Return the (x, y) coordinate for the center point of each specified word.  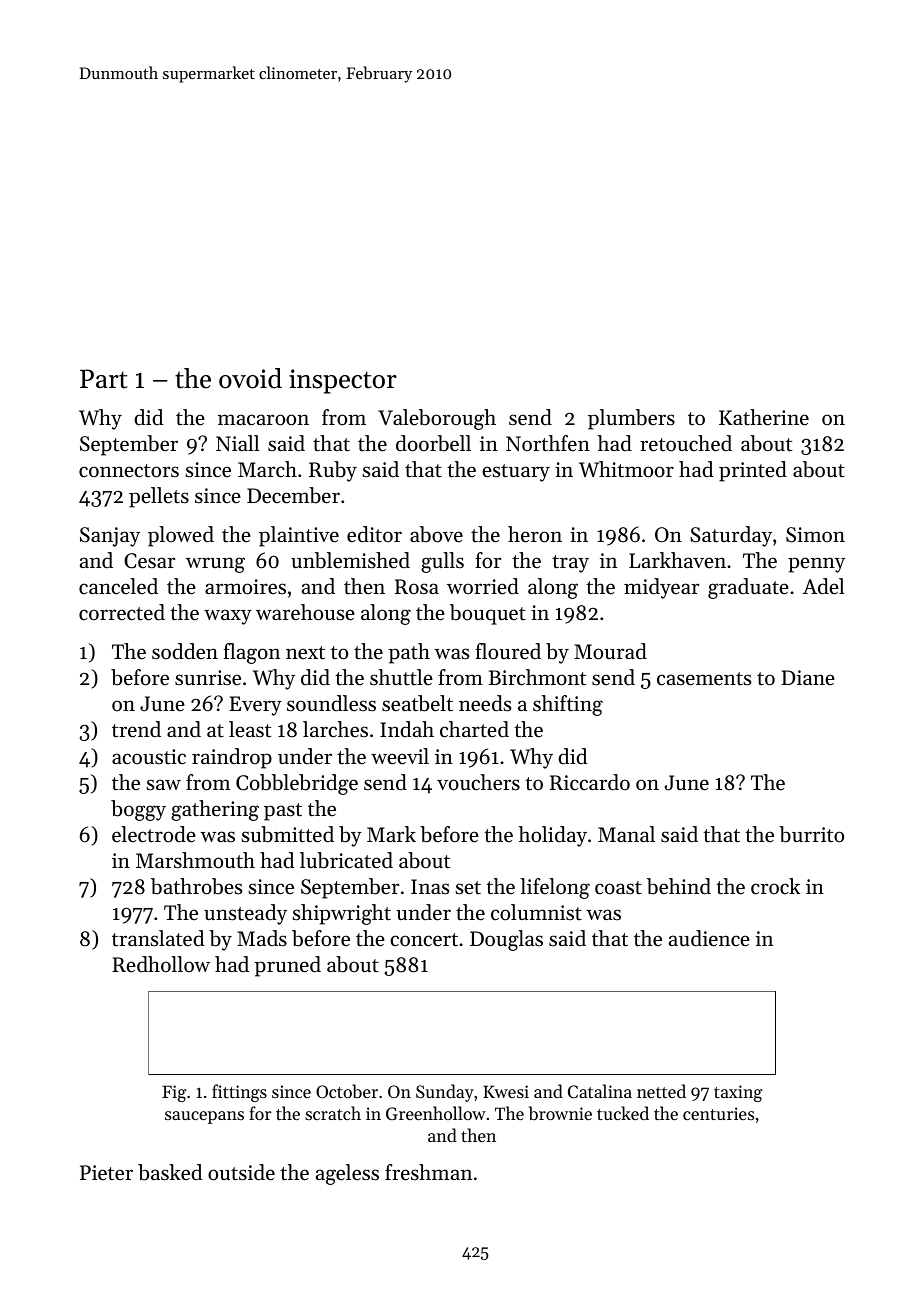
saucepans (204, 1117)
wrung (215, 565)
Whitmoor (626, 469)
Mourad (610, 651)
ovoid (250, 378)
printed (753, 471)
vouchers (478, 782)
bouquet (488, 614)
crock (775, 886)
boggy (138, 810)
